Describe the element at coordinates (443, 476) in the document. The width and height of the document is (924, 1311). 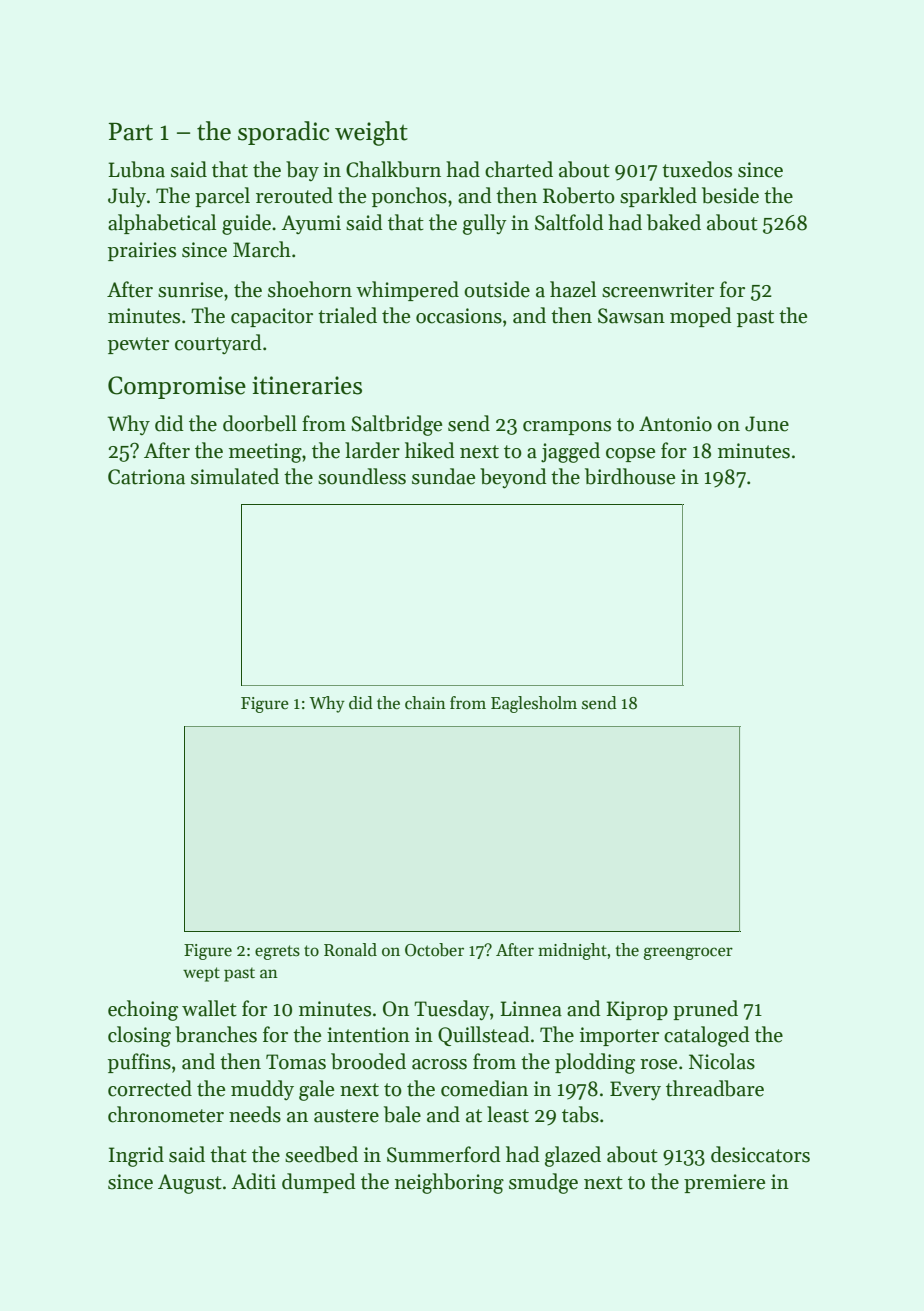
I see `sundae` at that location.
